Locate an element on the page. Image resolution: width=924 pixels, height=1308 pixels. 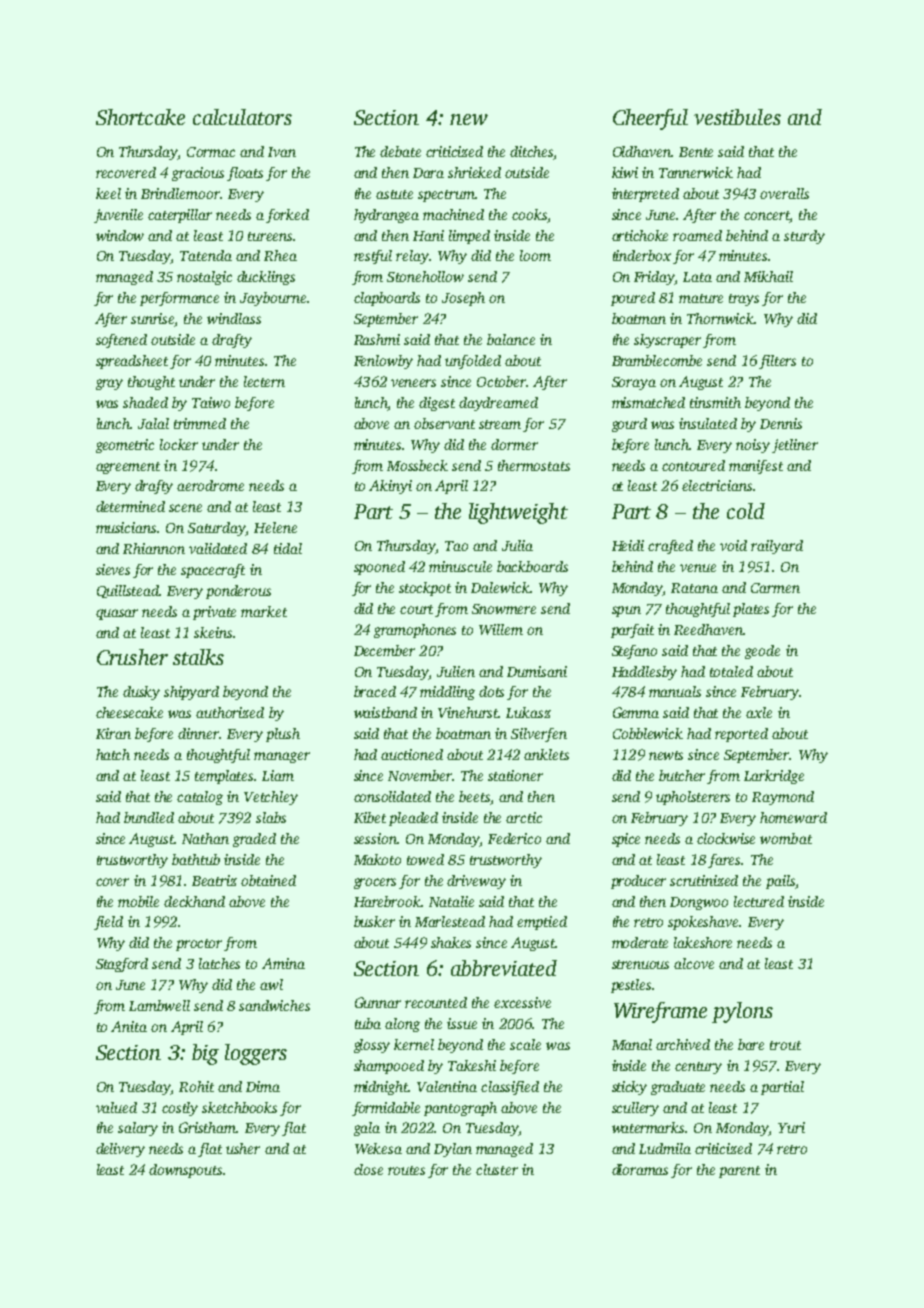
shakes is located at coordinates (451, 942).
